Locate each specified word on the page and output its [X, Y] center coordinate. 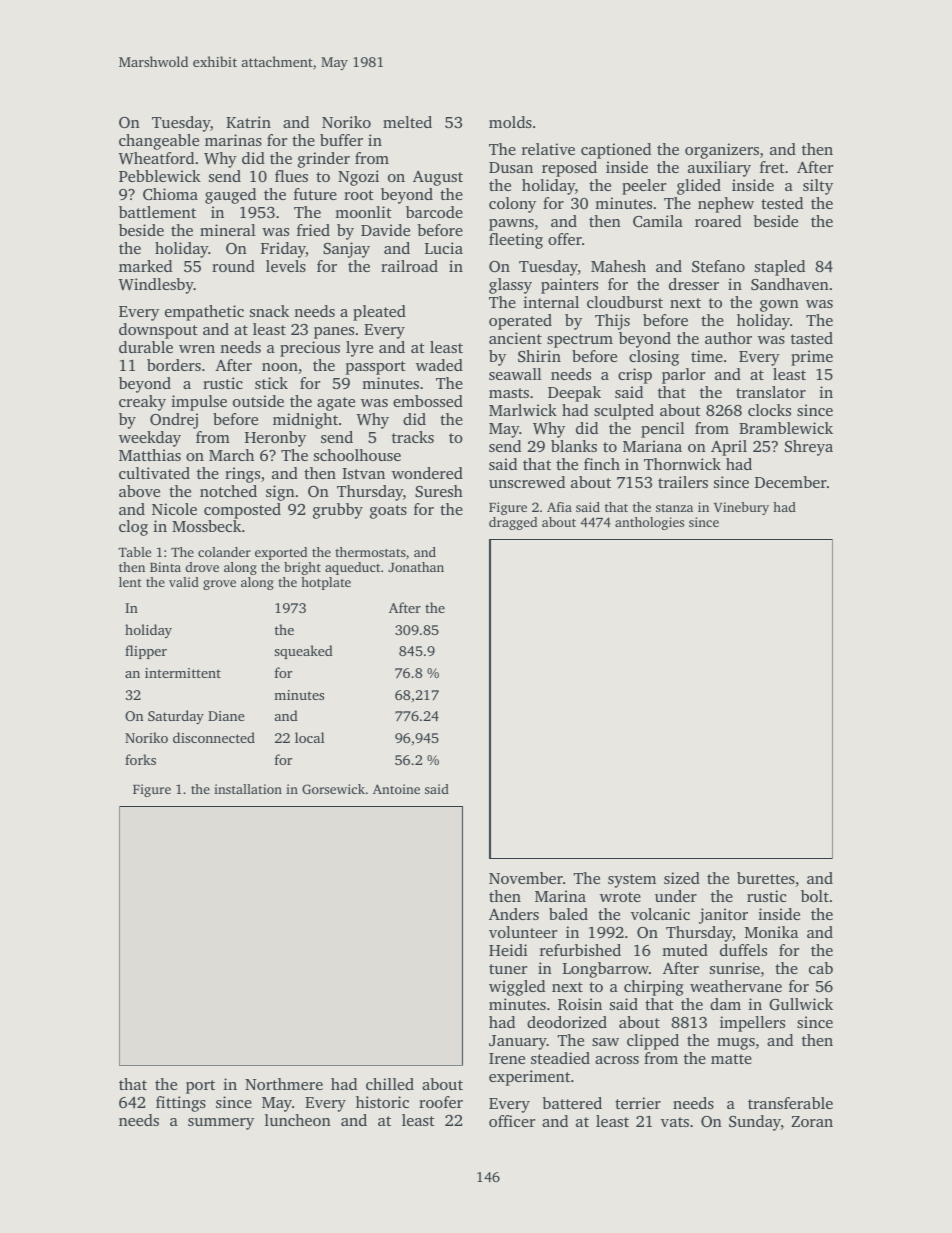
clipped [653, 1042]
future [315, 194]
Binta [165, 567]
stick [271, 383]
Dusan [511, 167]
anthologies [649, 523]
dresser [694, 284]
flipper [146, 652]
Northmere [284, 1084]
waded [439, 365]
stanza [674, 508]
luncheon [298, 1120]
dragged [513, 523]
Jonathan [416, 567]
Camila [658, 221]
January [518, 1042]
